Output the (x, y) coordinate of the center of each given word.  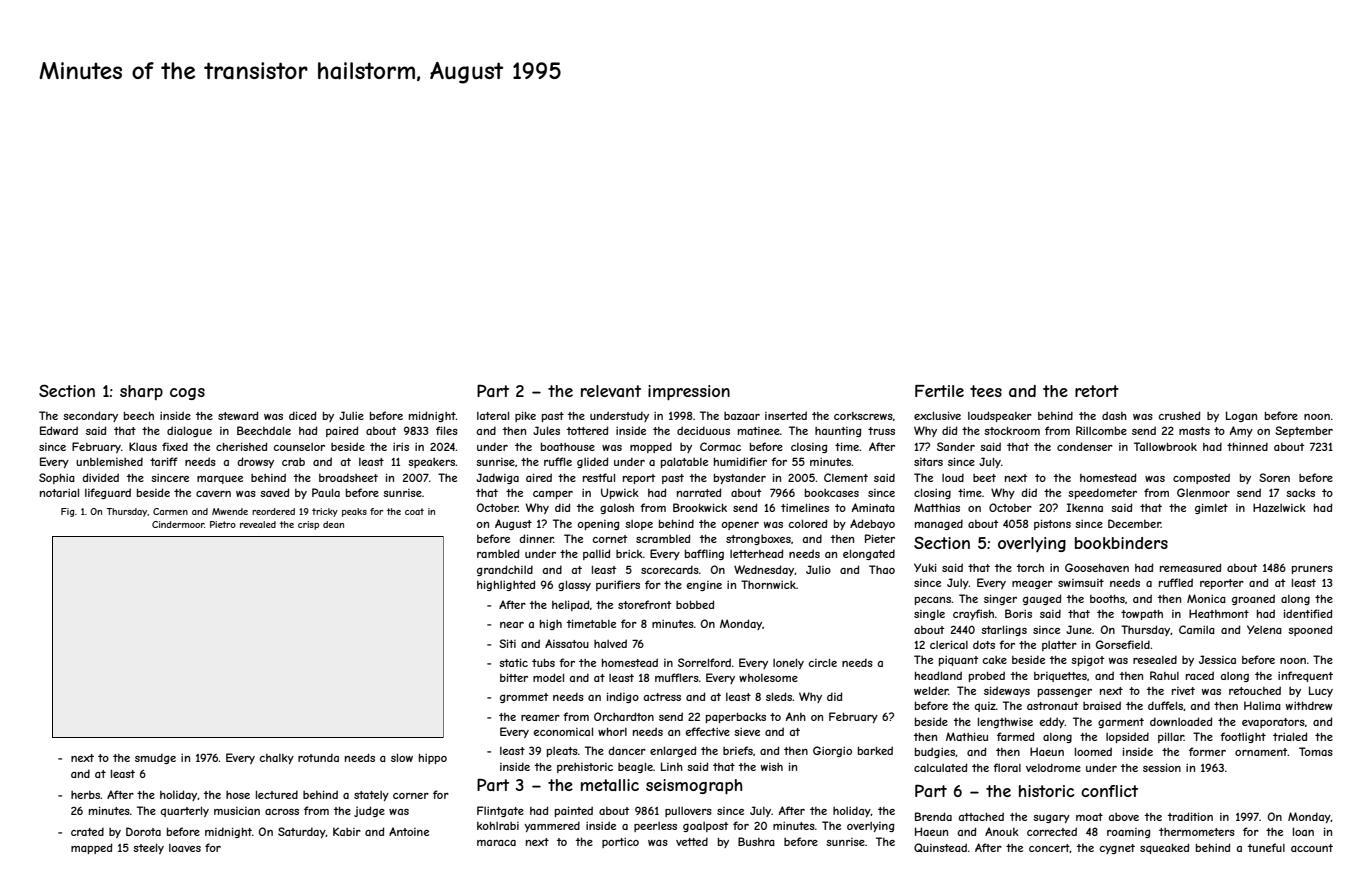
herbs (86, 795)
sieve (747, 732)
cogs (187, 394)
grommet (524, 698)
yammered (552, 826)
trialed (1290, 736)
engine (704, 586)
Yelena (1264, 629)
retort (1097, 391)
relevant (611, 391)
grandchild (505, 570)
